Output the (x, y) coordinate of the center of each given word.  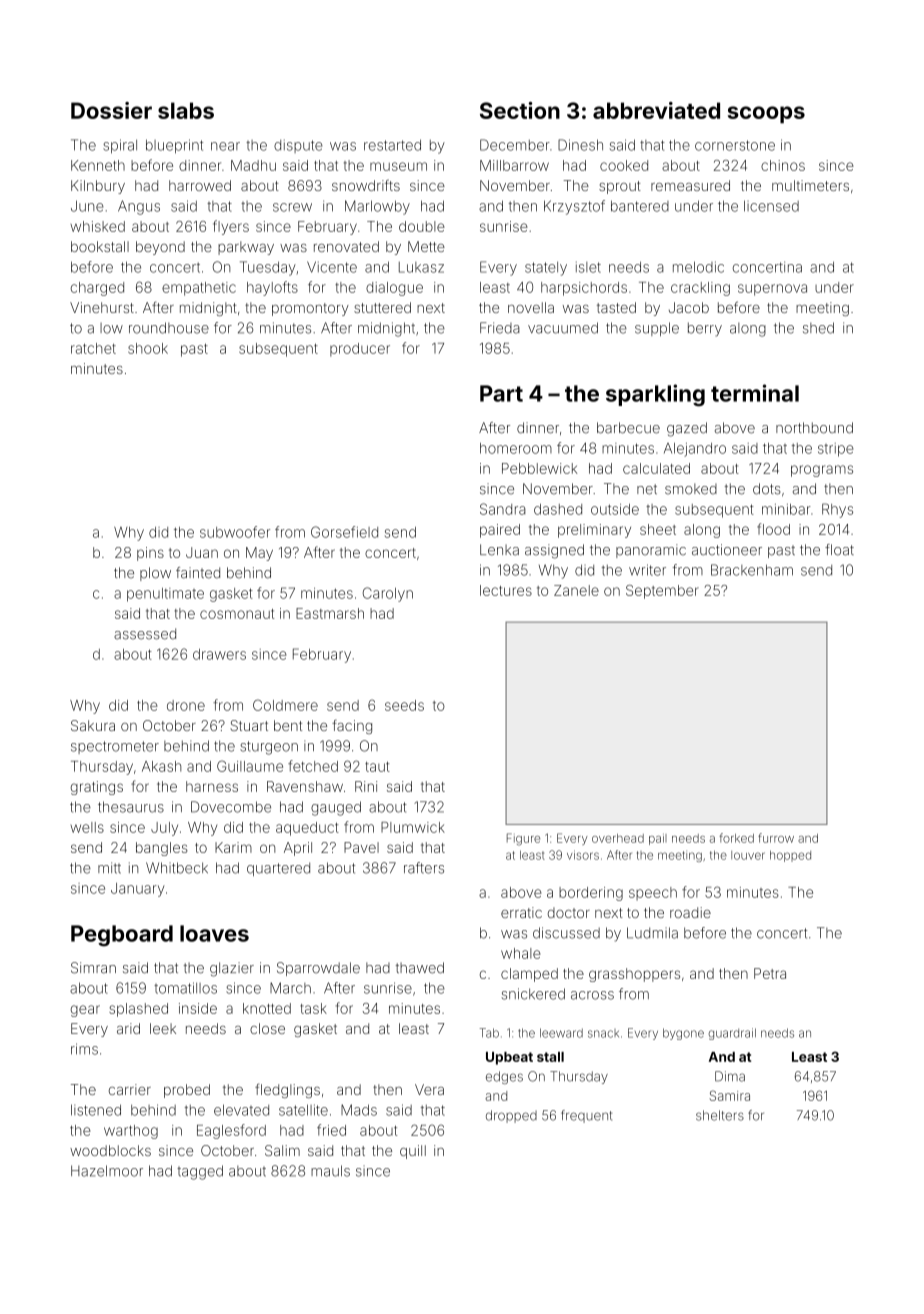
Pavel (361, 847)
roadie (690, 912)
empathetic (199, 289)
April (298, 849)
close (267, 1028)
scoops (766, 115)
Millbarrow (514, 165)
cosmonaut (237, 614)
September (662, 592)
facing (352, 727)
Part (501, 393)
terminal (755, 393)
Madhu (253, 165)
